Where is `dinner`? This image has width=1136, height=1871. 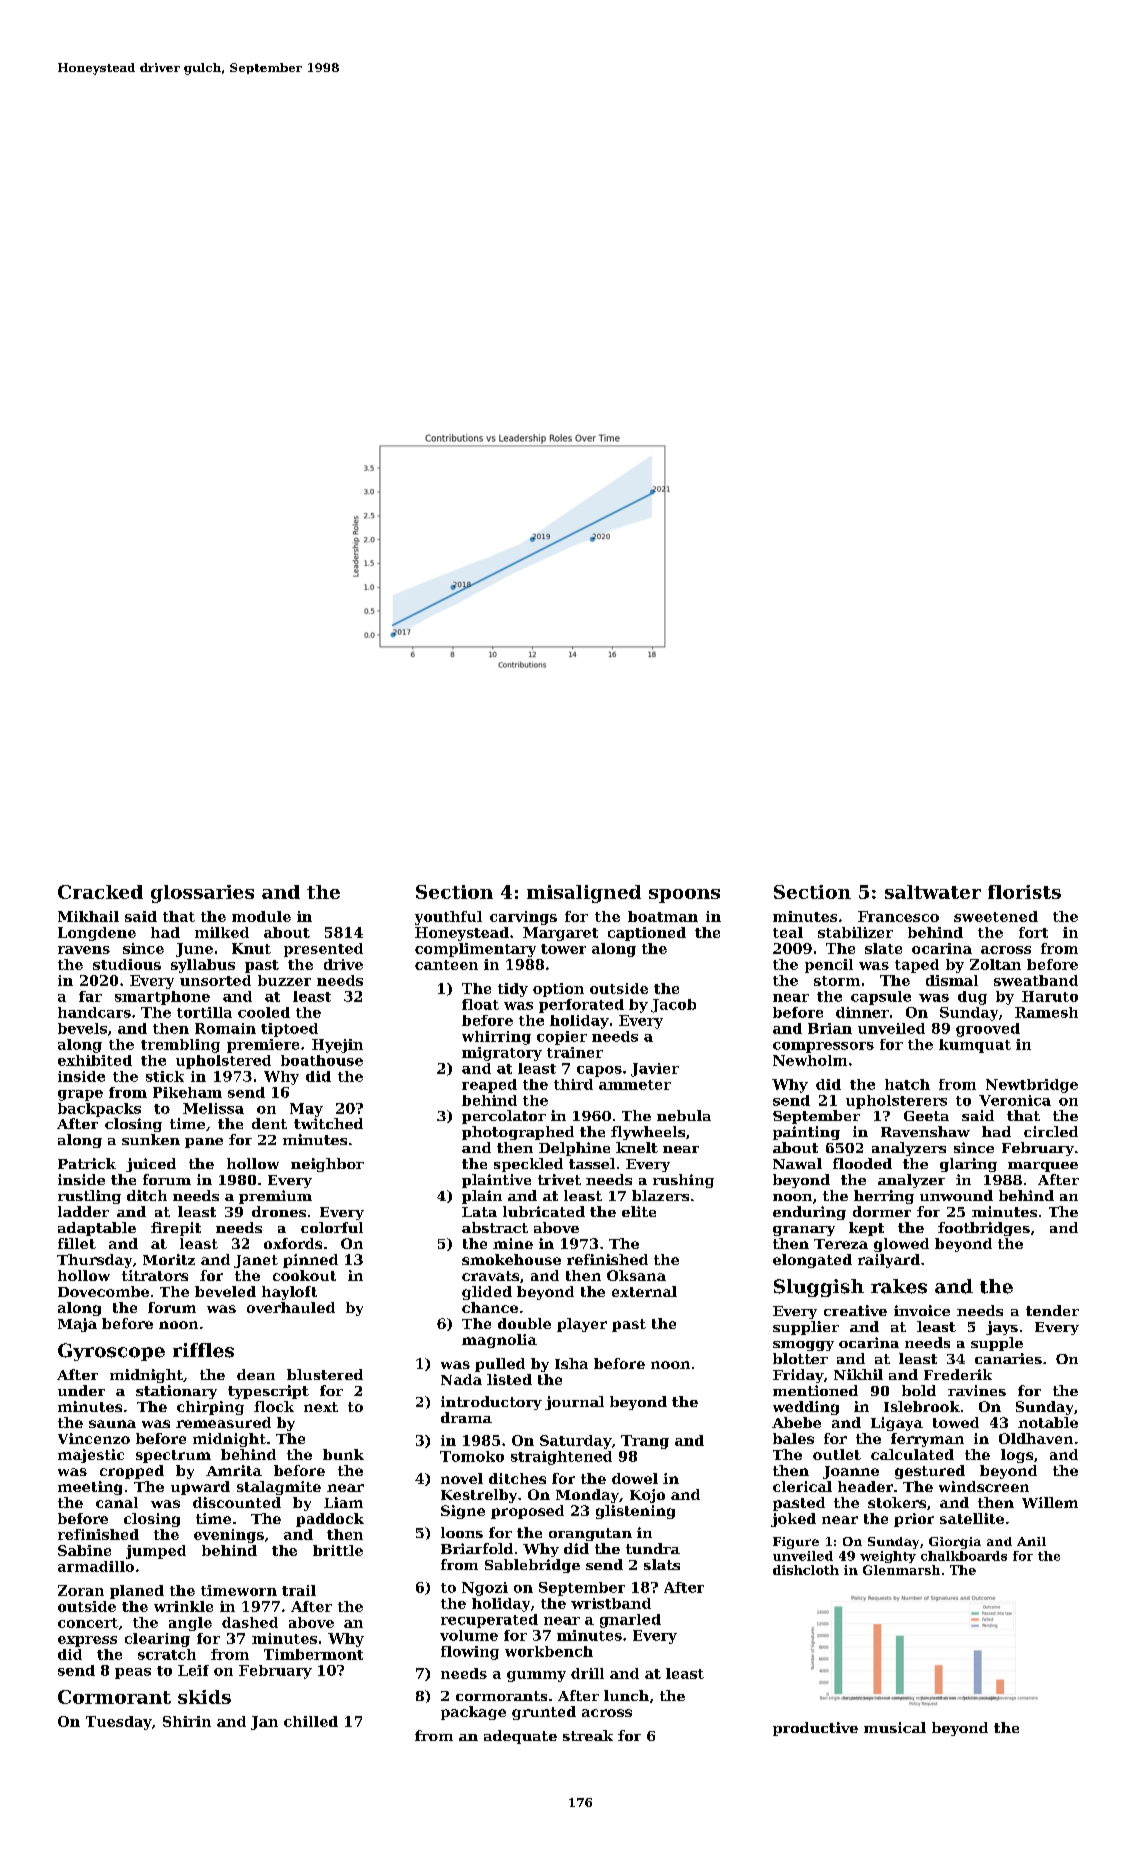 dinner is located at coordinates (862, 1012).
